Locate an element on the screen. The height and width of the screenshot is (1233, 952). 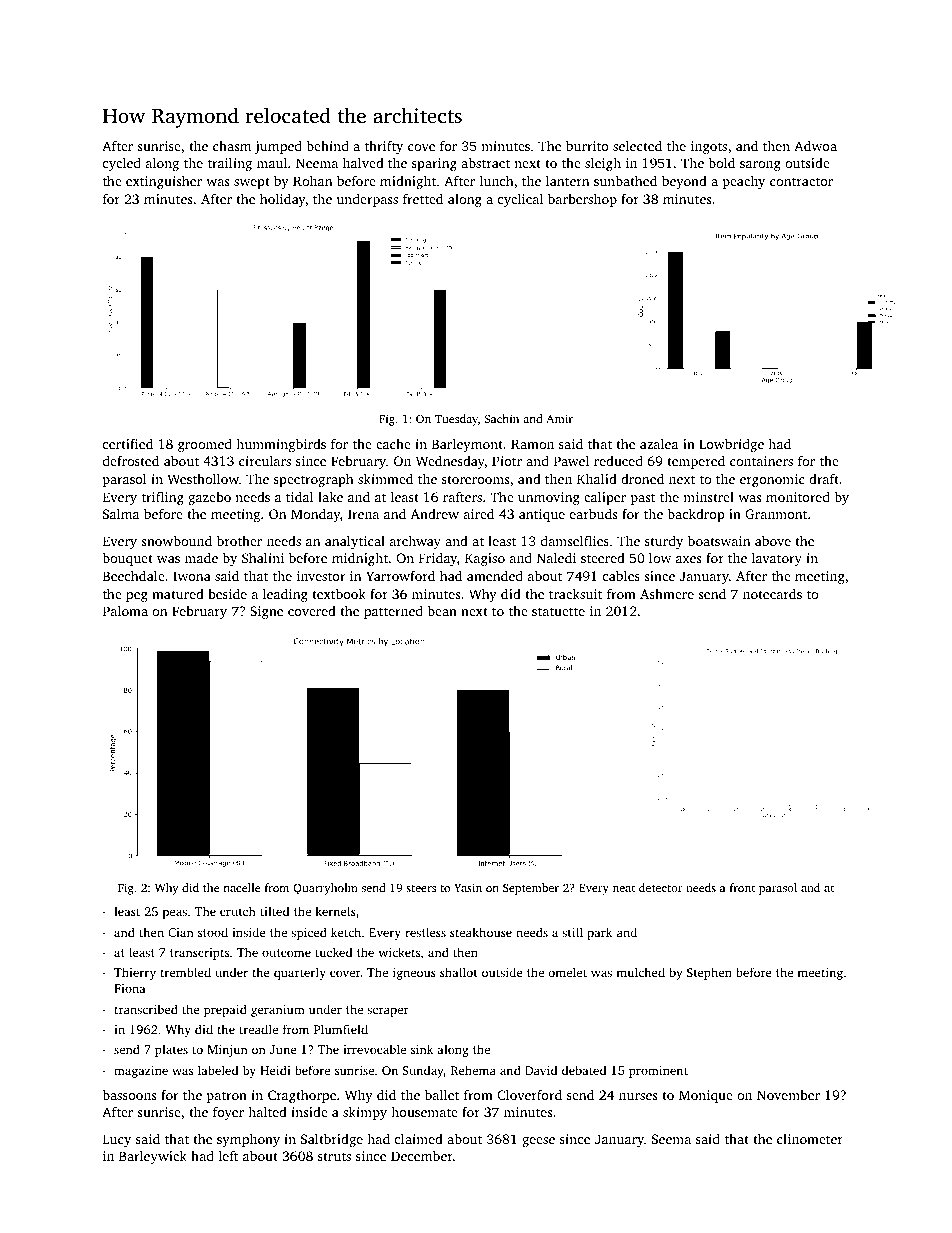
cyclical is located at coordinates (520, 200).
